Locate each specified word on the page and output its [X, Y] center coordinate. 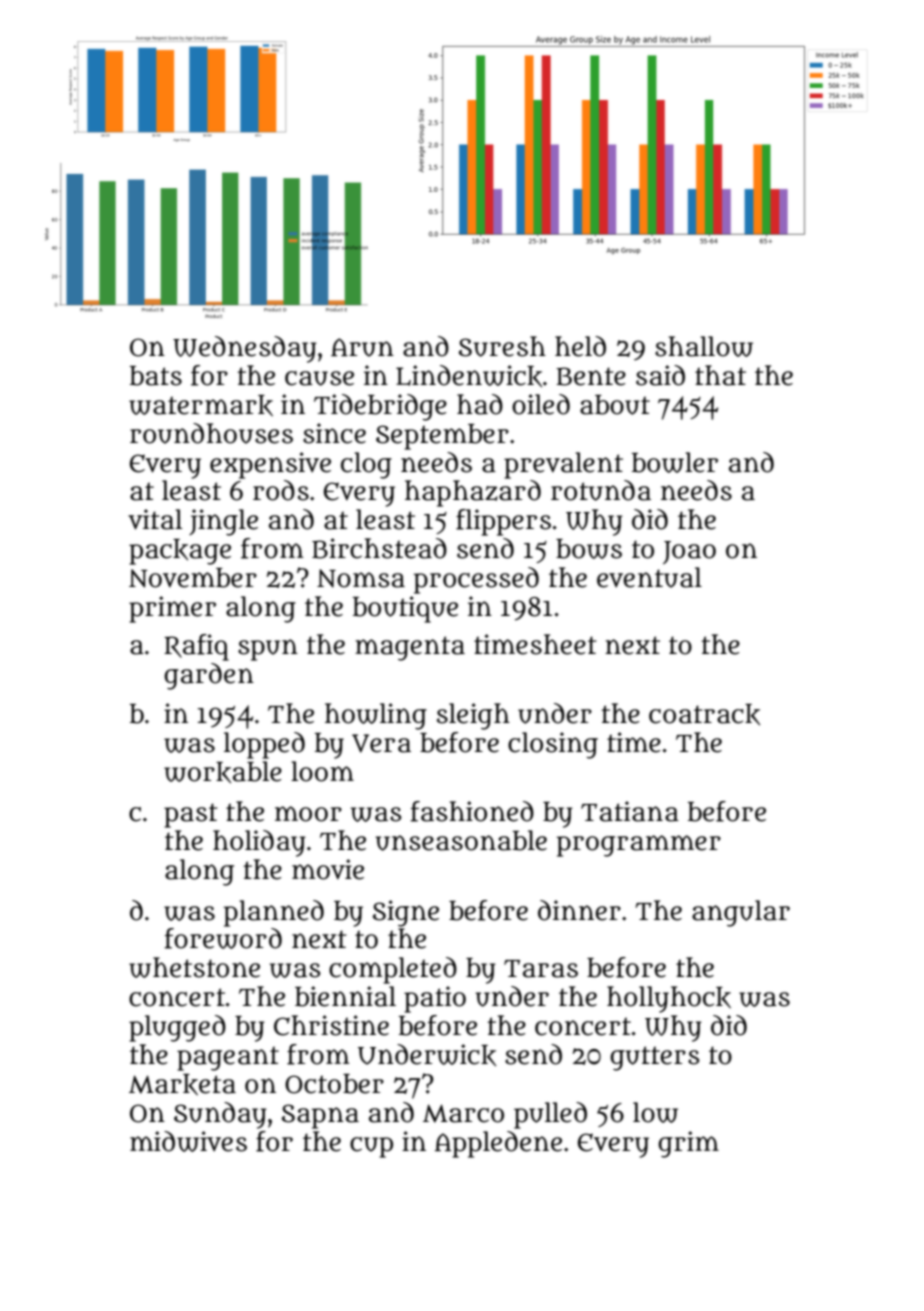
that [720, 375]
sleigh [473, 716]
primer [172, 609]
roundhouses [211, 433]
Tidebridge [380, 407]
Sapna [320, 1116]
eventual [649, 577]
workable [223, 772]
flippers [503, 522]
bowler [675, 462]
